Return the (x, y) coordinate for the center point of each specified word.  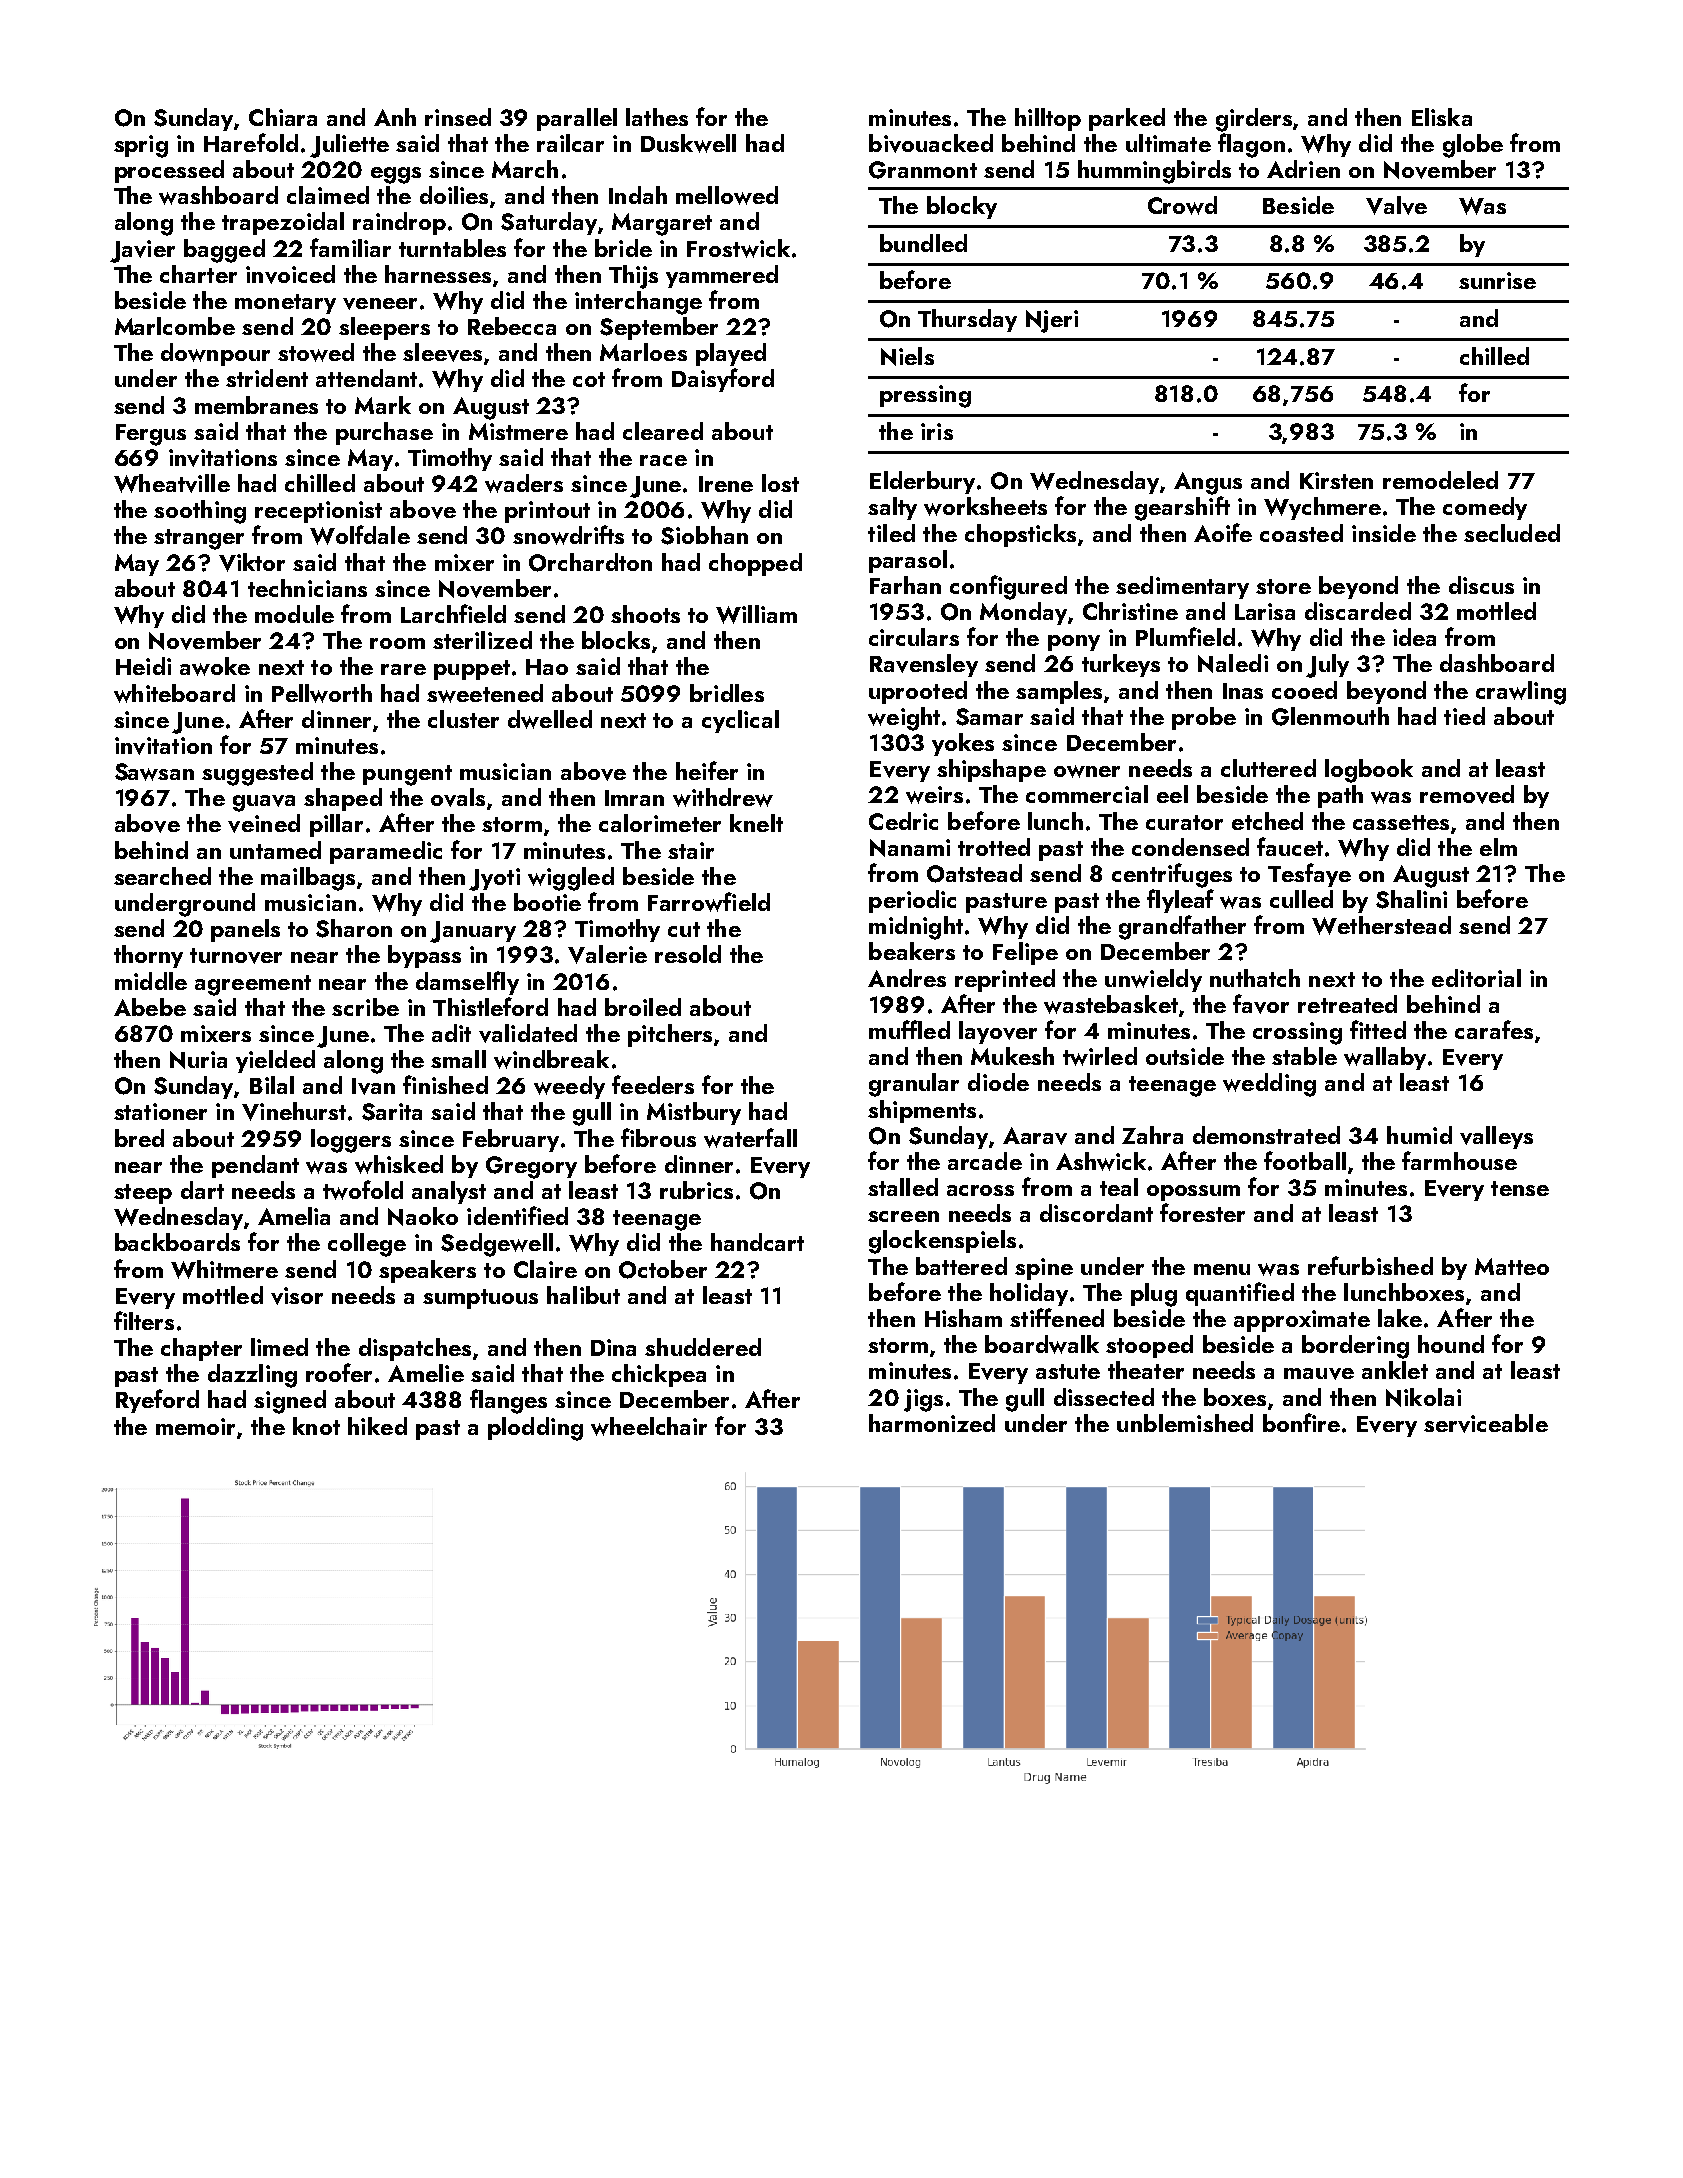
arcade (985, 1161)
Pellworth (322, 693)
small (458, 1059)
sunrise (1497, 280)
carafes (1494, 1029)
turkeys (1121, 665)
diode (998, 1082)
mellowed (727, 195)
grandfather (1182, 927)
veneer (380, 304)
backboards (177, 1242)
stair (691, 850)
